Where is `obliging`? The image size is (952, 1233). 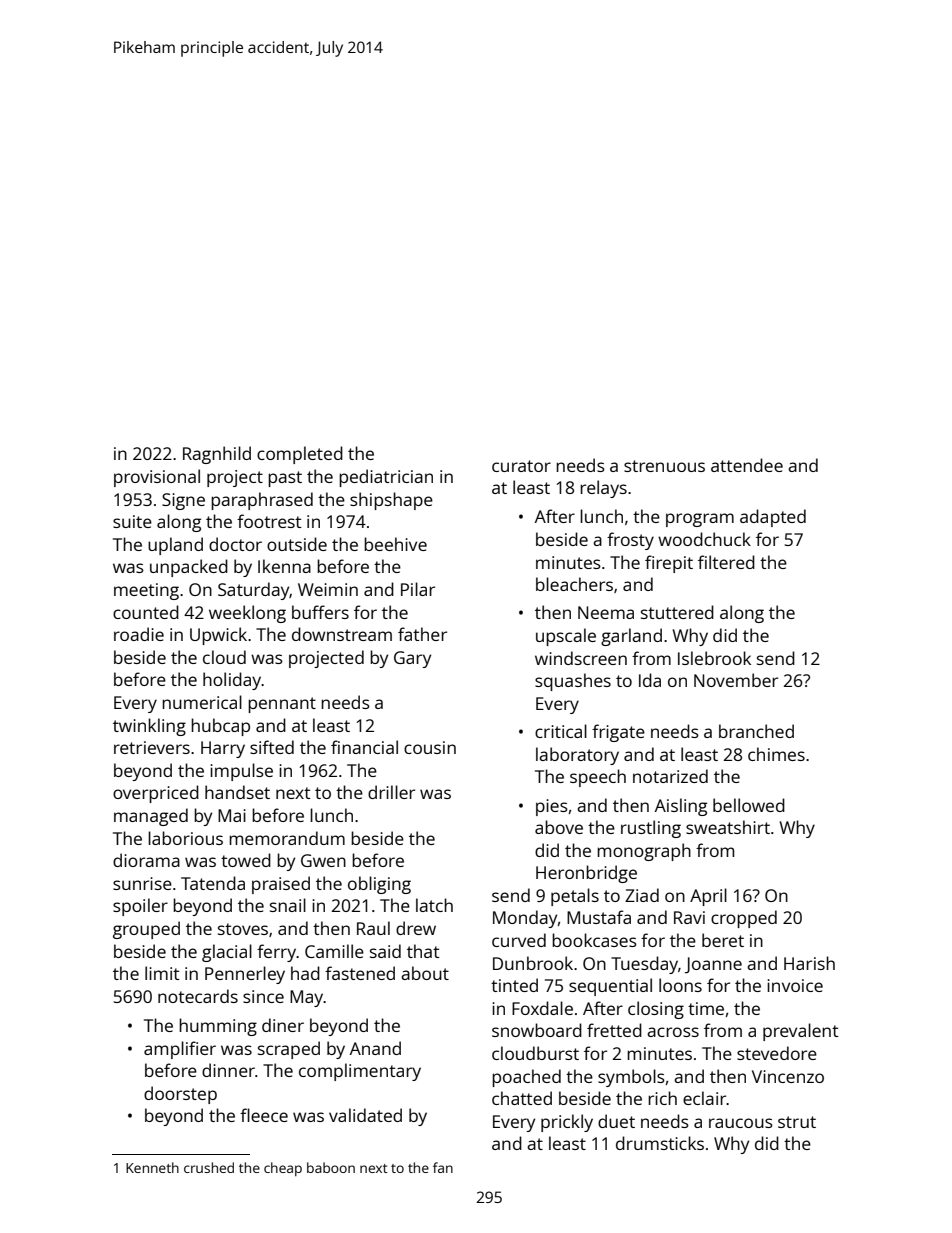
obliging is located at coordinates (379, 885).
